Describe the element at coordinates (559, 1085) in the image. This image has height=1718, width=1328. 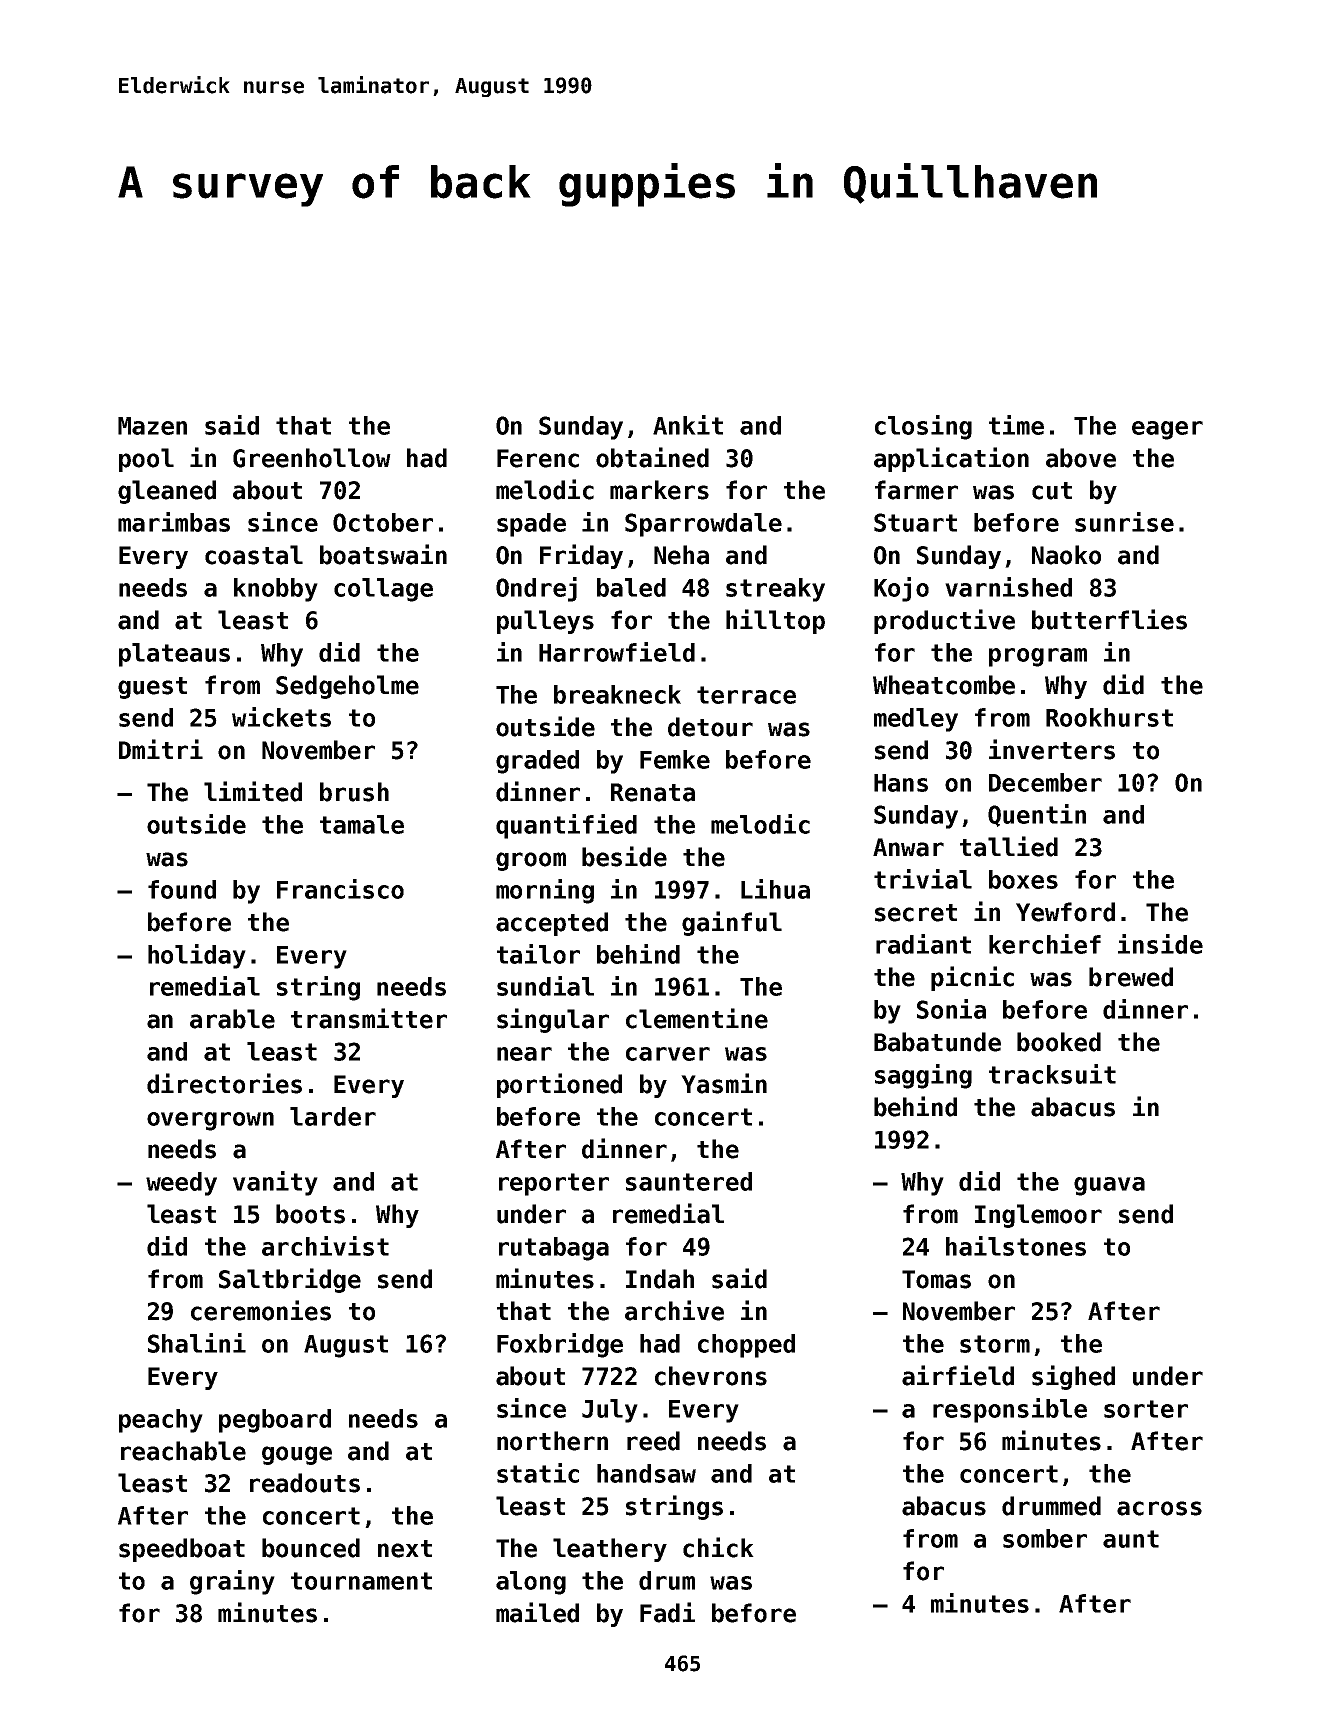
I see `portioned` at that location.
